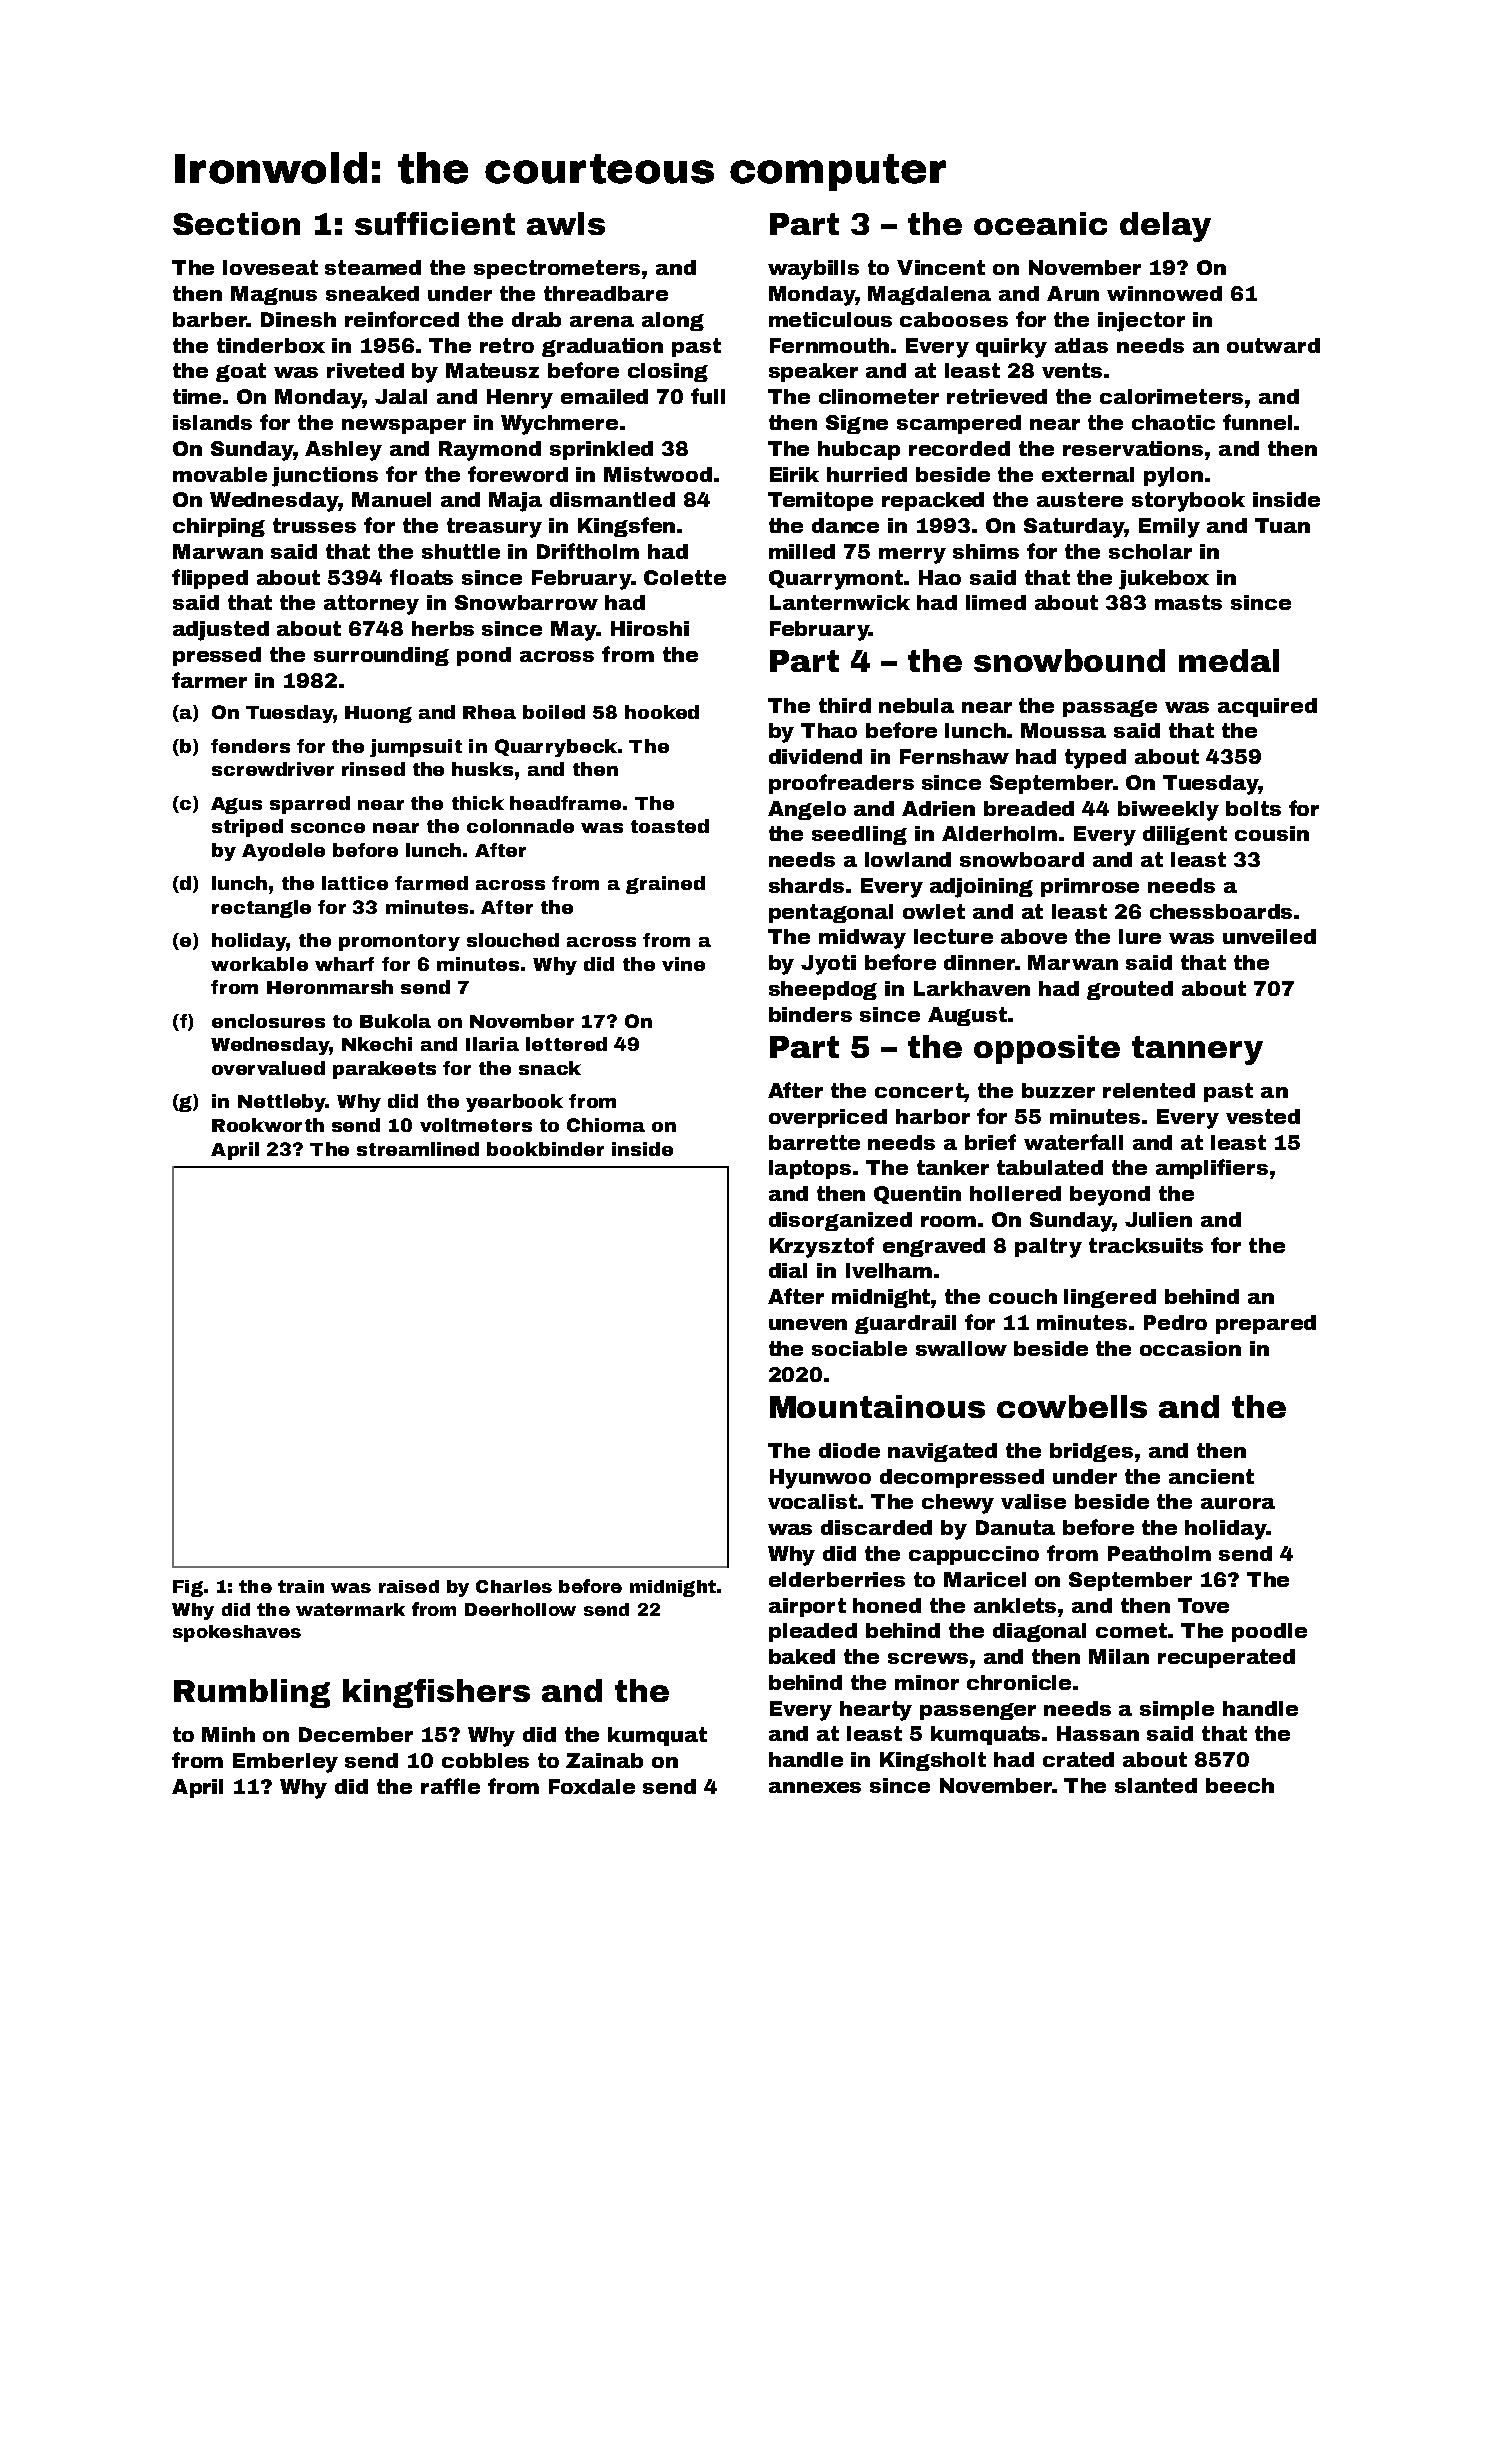 The height and width of the screenshot is (2464, 1496). Describe the element at coordinates (1263, 1116) in the screenshot. I see `vested` at that location.
